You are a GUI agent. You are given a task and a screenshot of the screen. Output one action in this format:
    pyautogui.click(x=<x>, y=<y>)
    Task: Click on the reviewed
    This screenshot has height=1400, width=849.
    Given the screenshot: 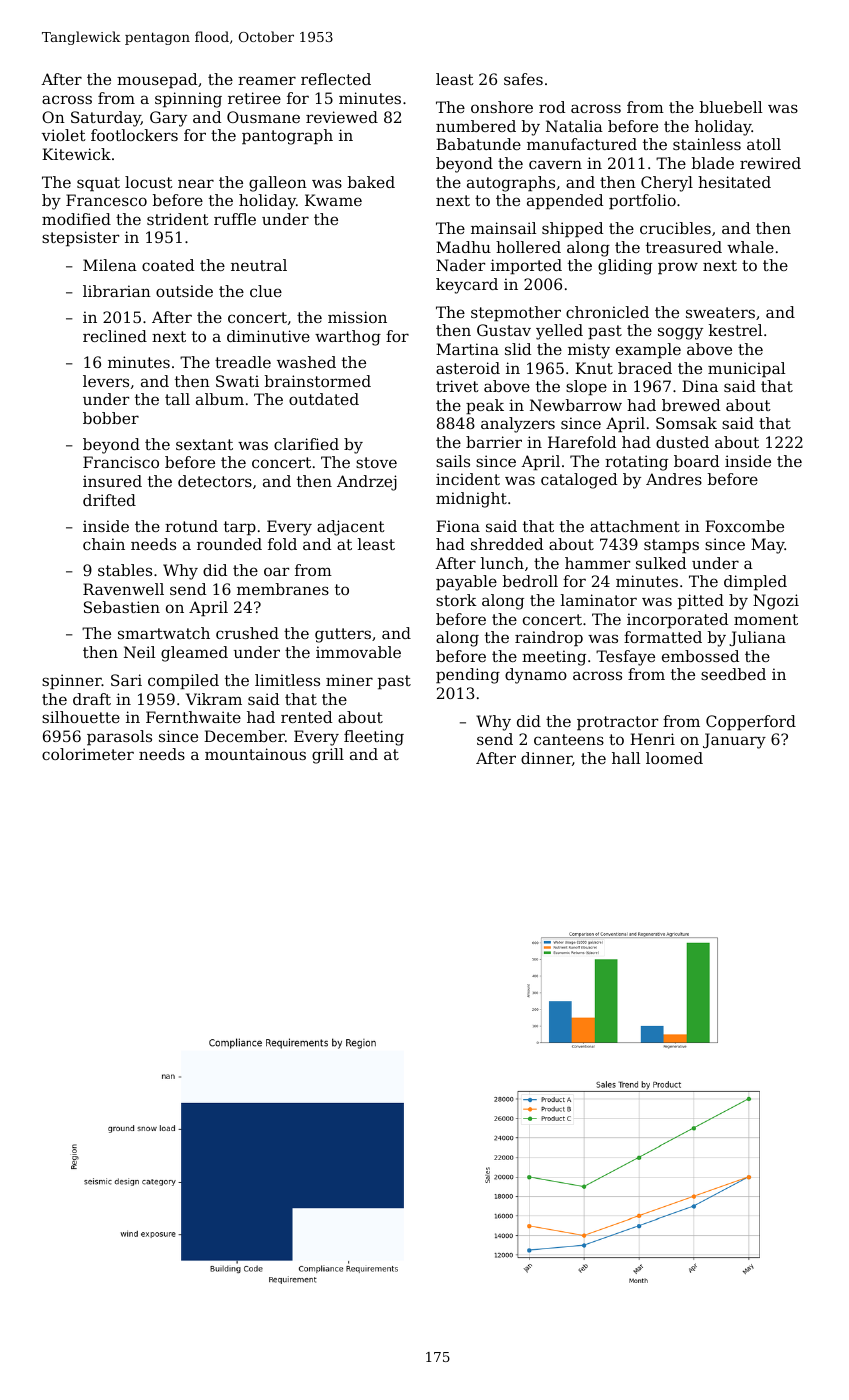 What is the action you would take?
    pyautogui.click(x=342, y=117)
